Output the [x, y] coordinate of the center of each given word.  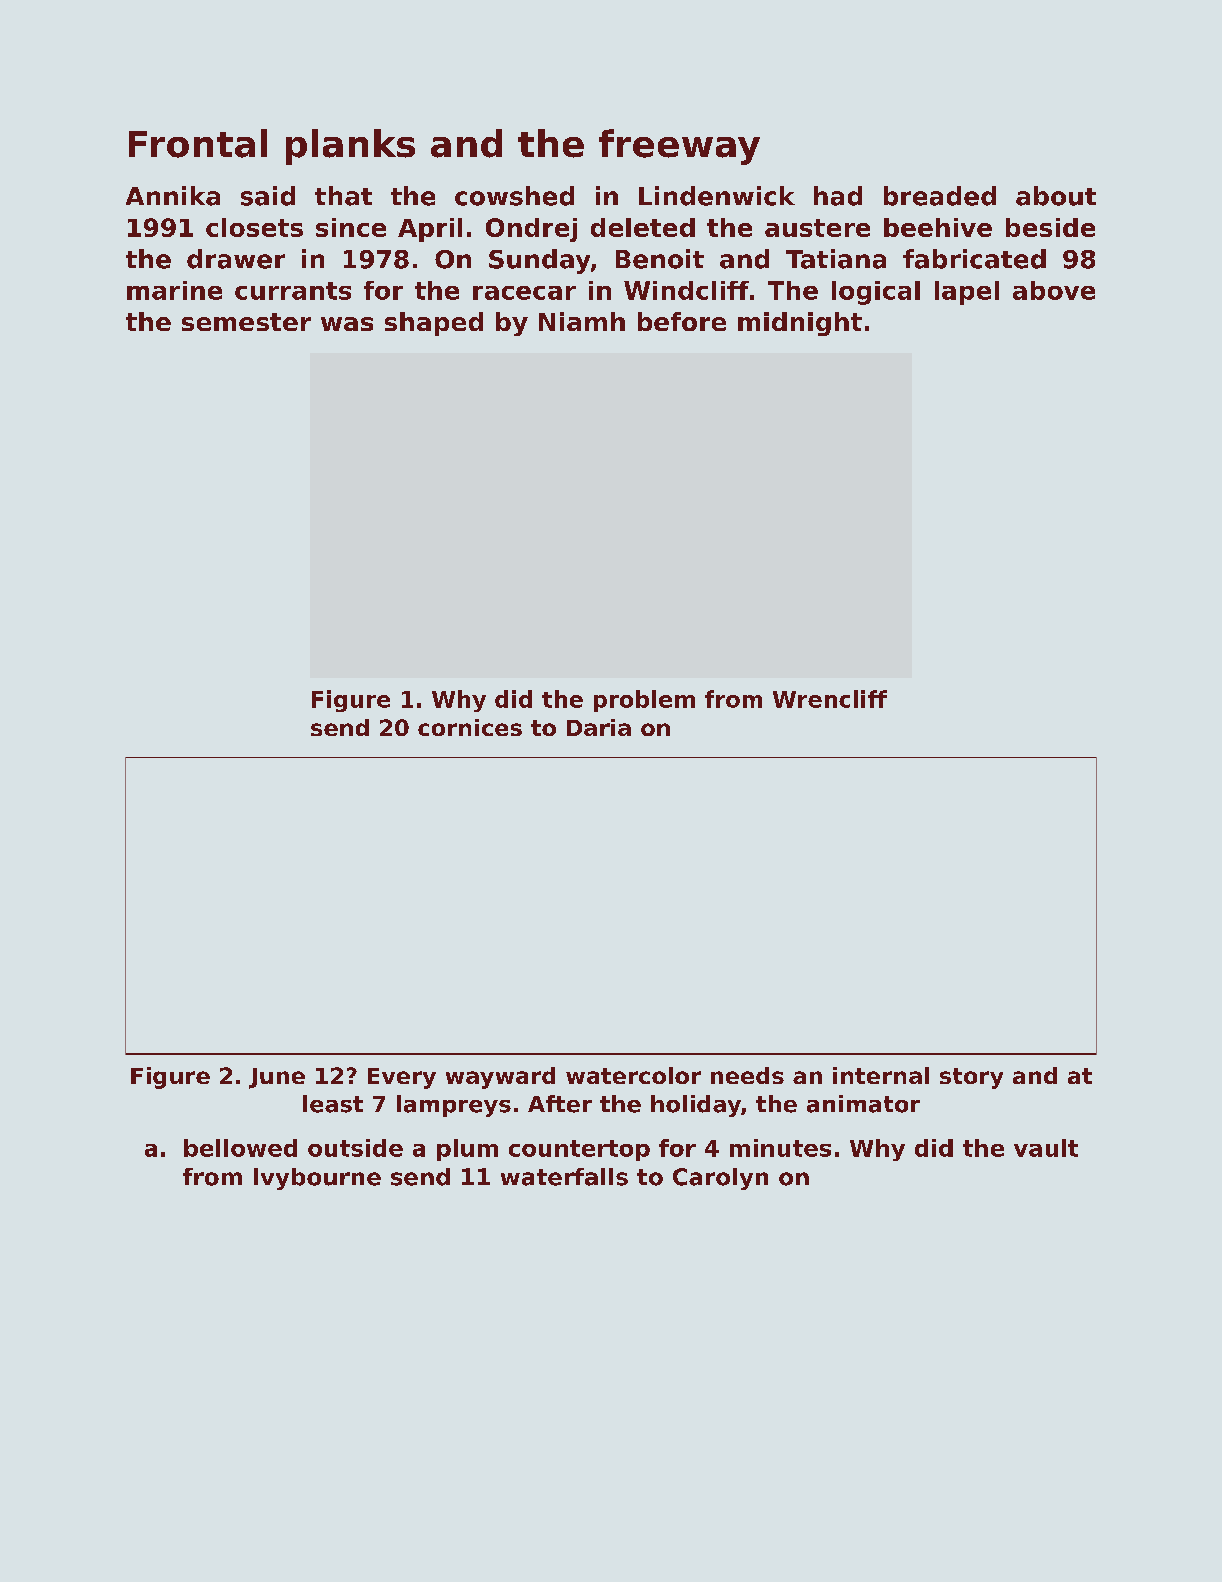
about [1056, 196]
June [277, 1078]
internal [881, 1075]
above [1054, 290]
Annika [173, 196]
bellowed [240, 1148]
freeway [679, 147]
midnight [800, 324]
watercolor [633, 1075]
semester [246, 322]
